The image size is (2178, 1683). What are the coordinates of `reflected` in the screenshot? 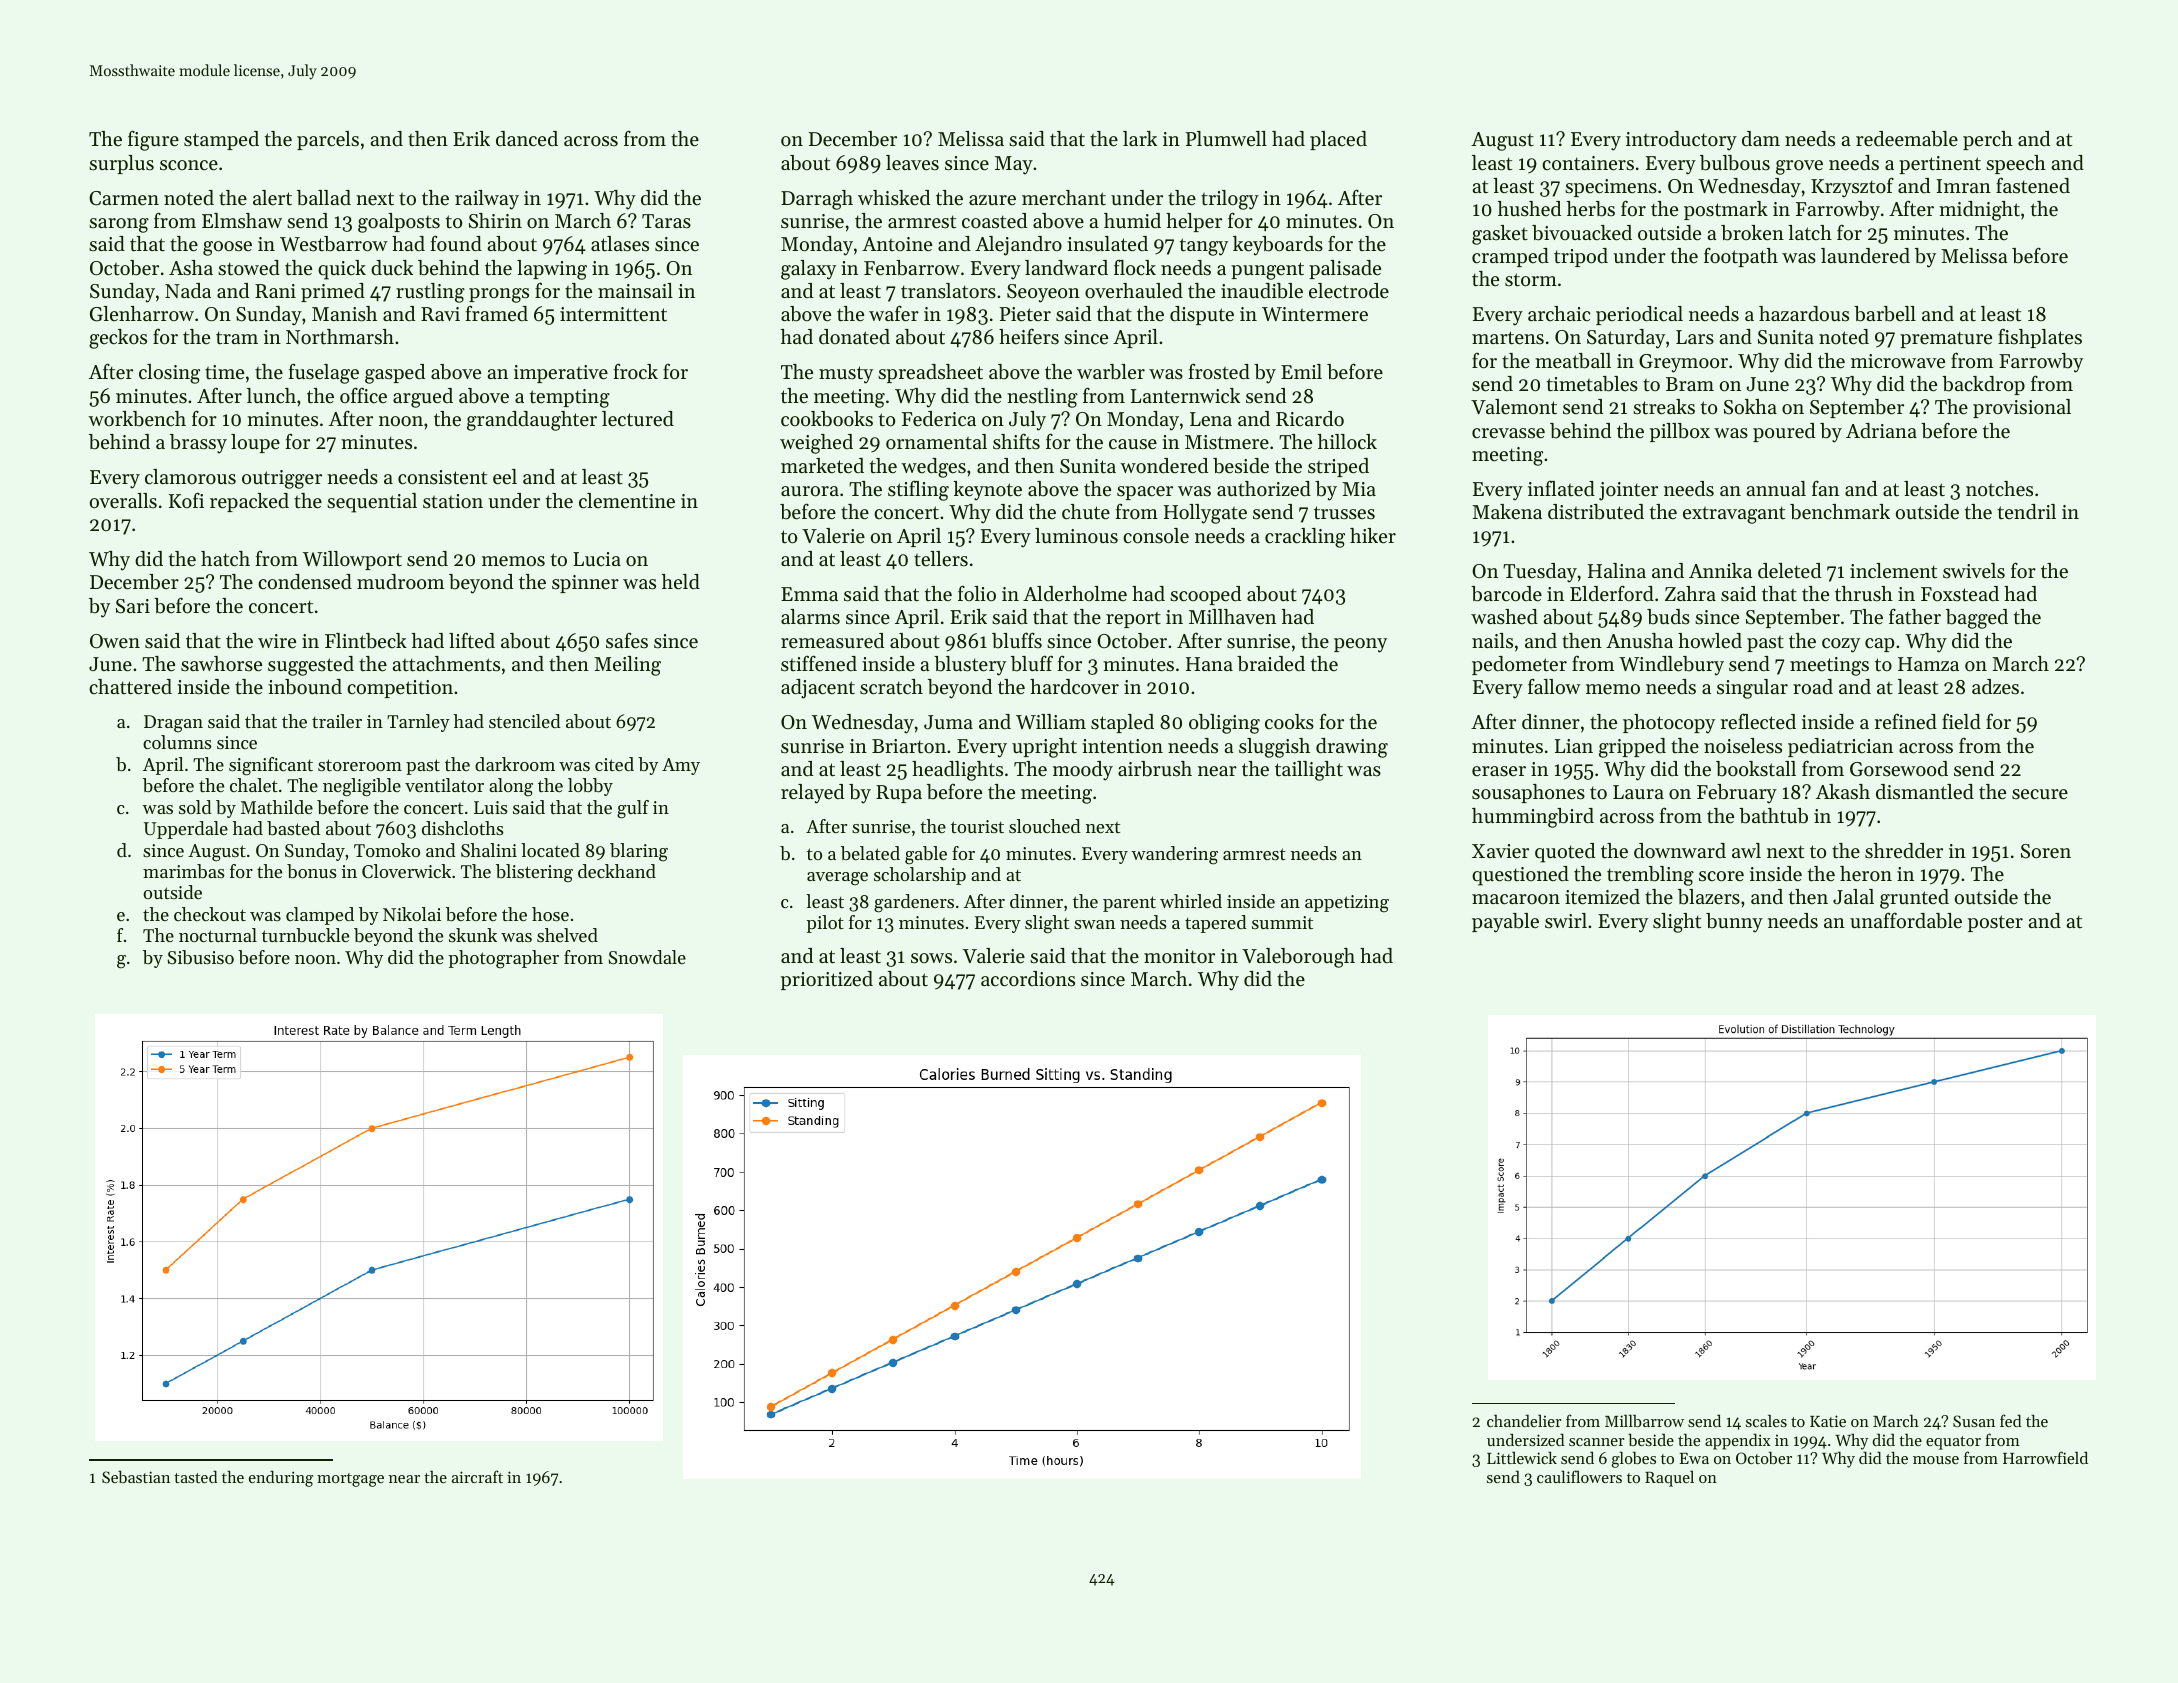 It's located at (1758, 721).
